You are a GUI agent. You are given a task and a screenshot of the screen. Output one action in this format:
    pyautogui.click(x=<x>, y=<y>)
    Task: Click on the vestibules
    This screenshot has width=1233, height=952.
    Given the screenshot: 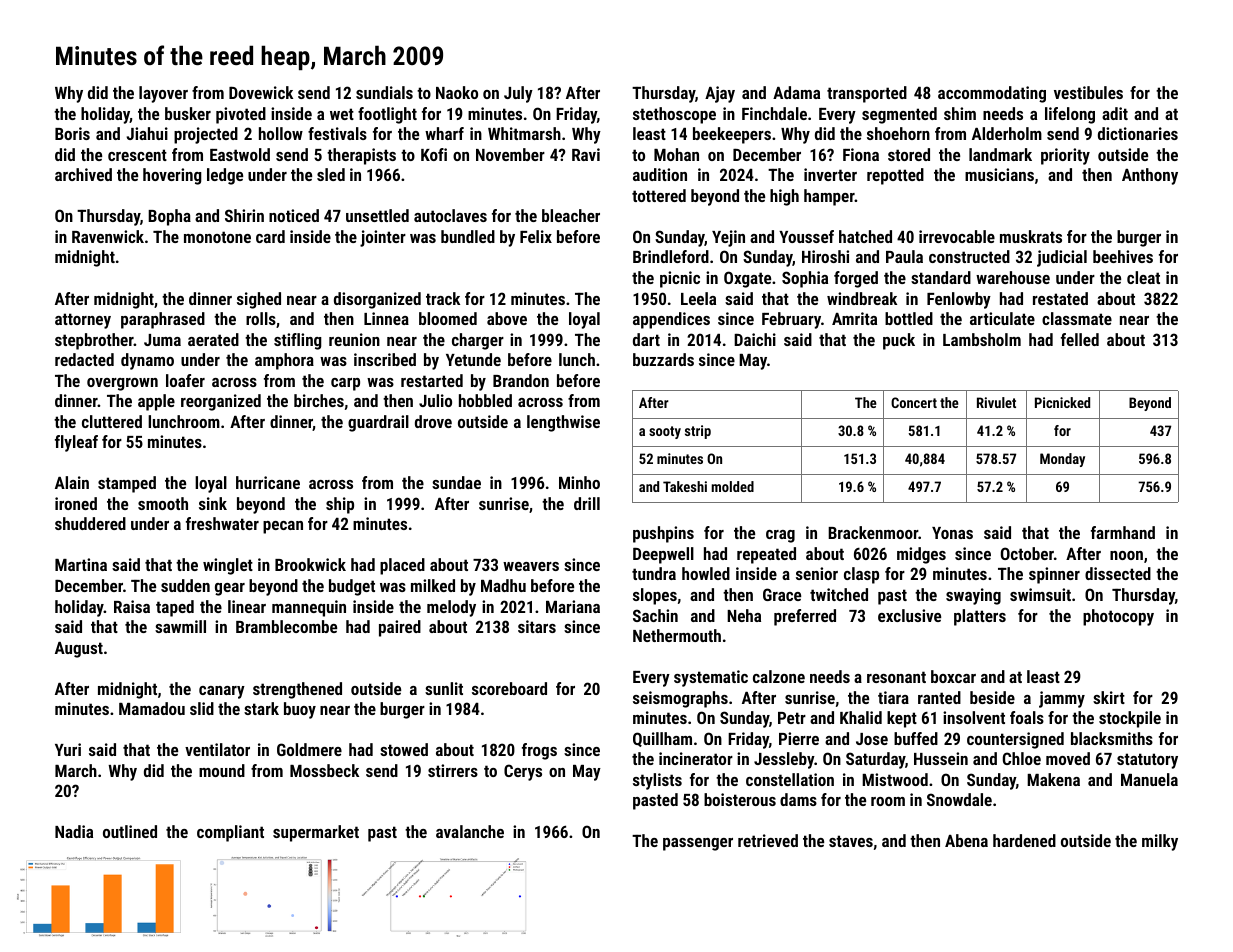 What is the action you would take?
    pyautogui.click(x=1088, y=92)
